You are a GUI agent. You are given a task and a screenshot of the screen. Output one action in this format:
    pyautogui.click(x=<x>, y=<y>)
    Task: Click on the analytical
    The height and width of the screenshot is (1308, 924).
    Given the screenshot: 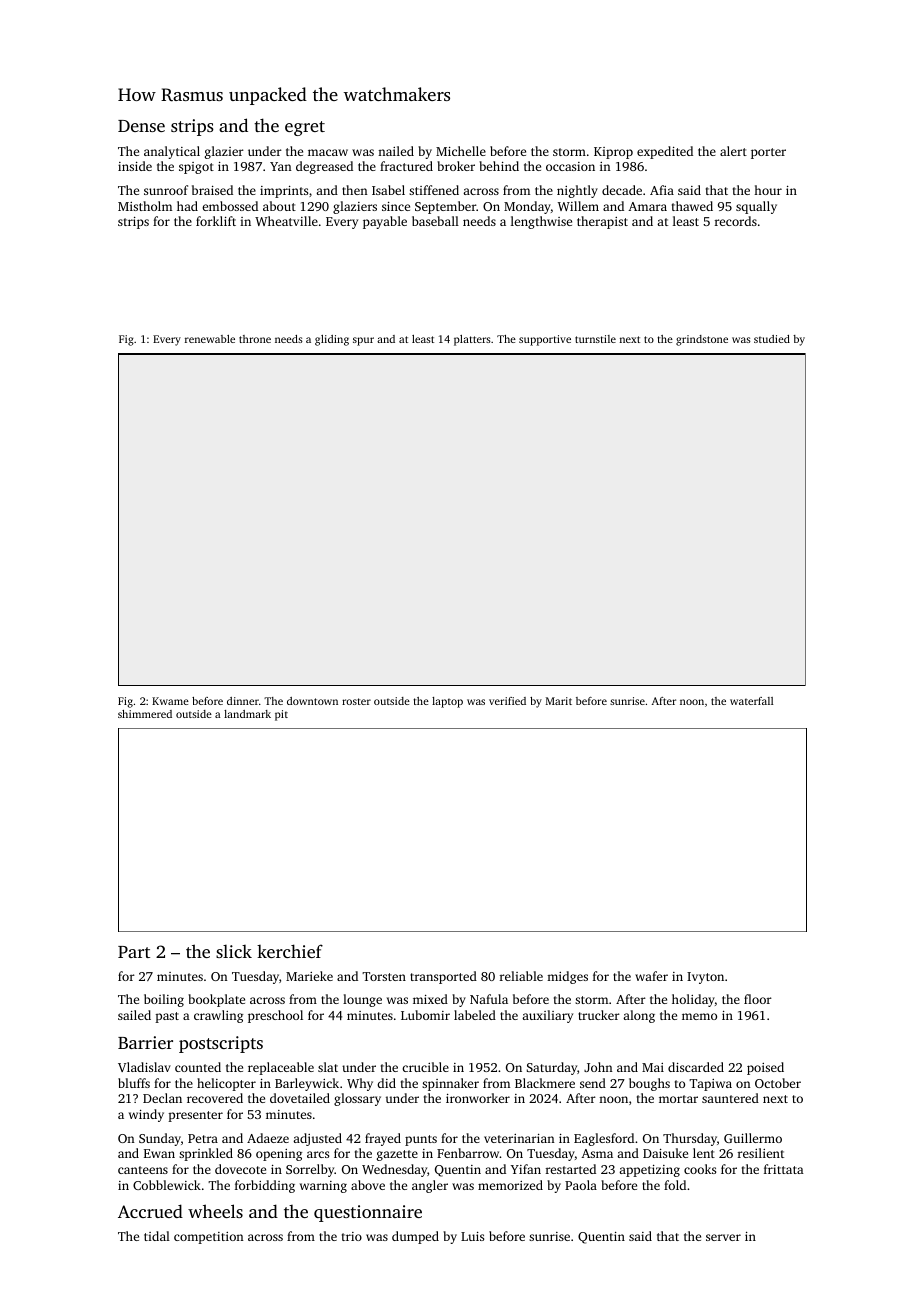 What is the action you would take?
    pyautogui.click(x=172, y=152)
